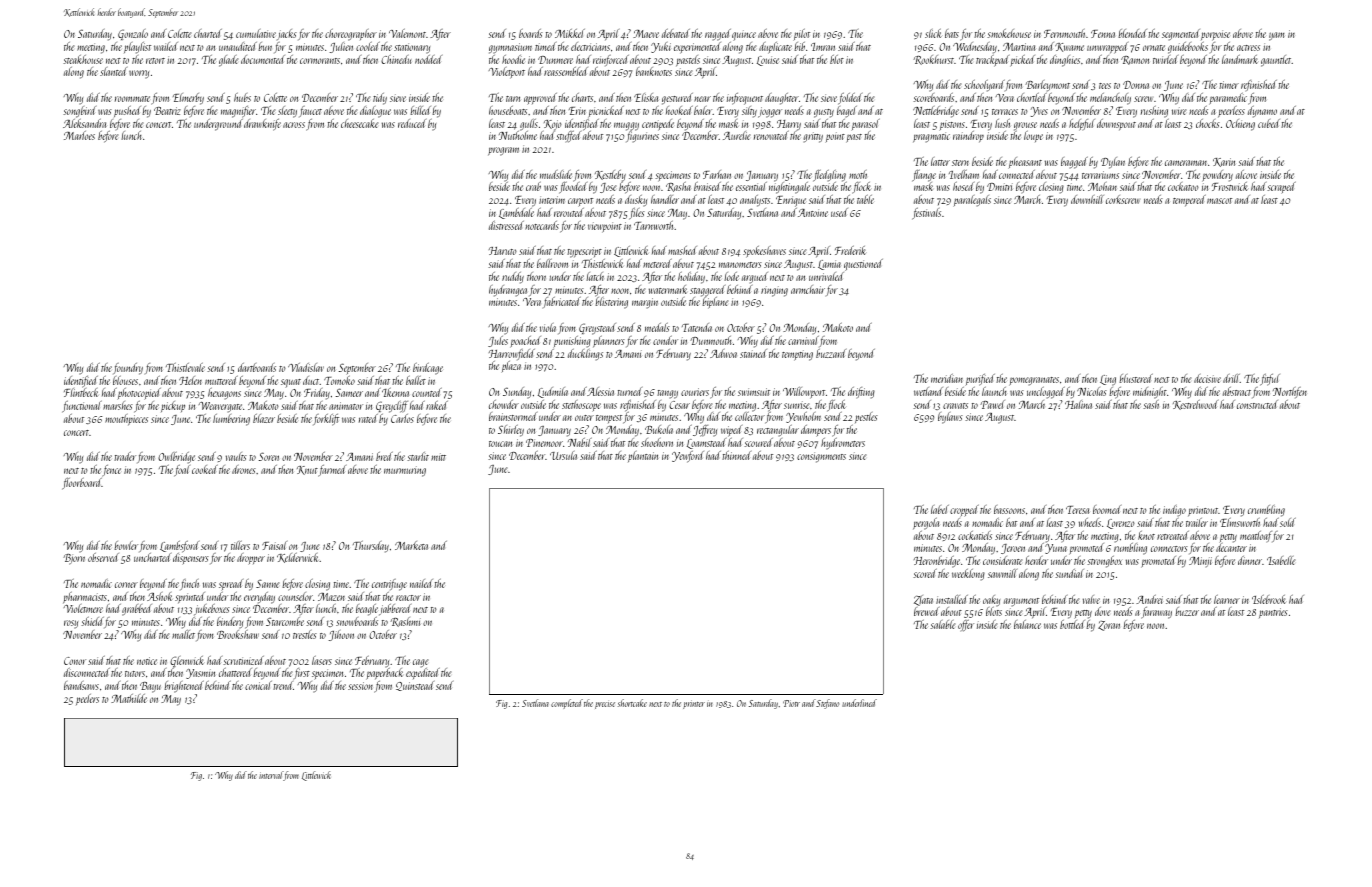 This screenshot has height=887, width=1372. Describe the element at coordinates (1025, 163) in the screenshot. I see `pheasant` at that location.
